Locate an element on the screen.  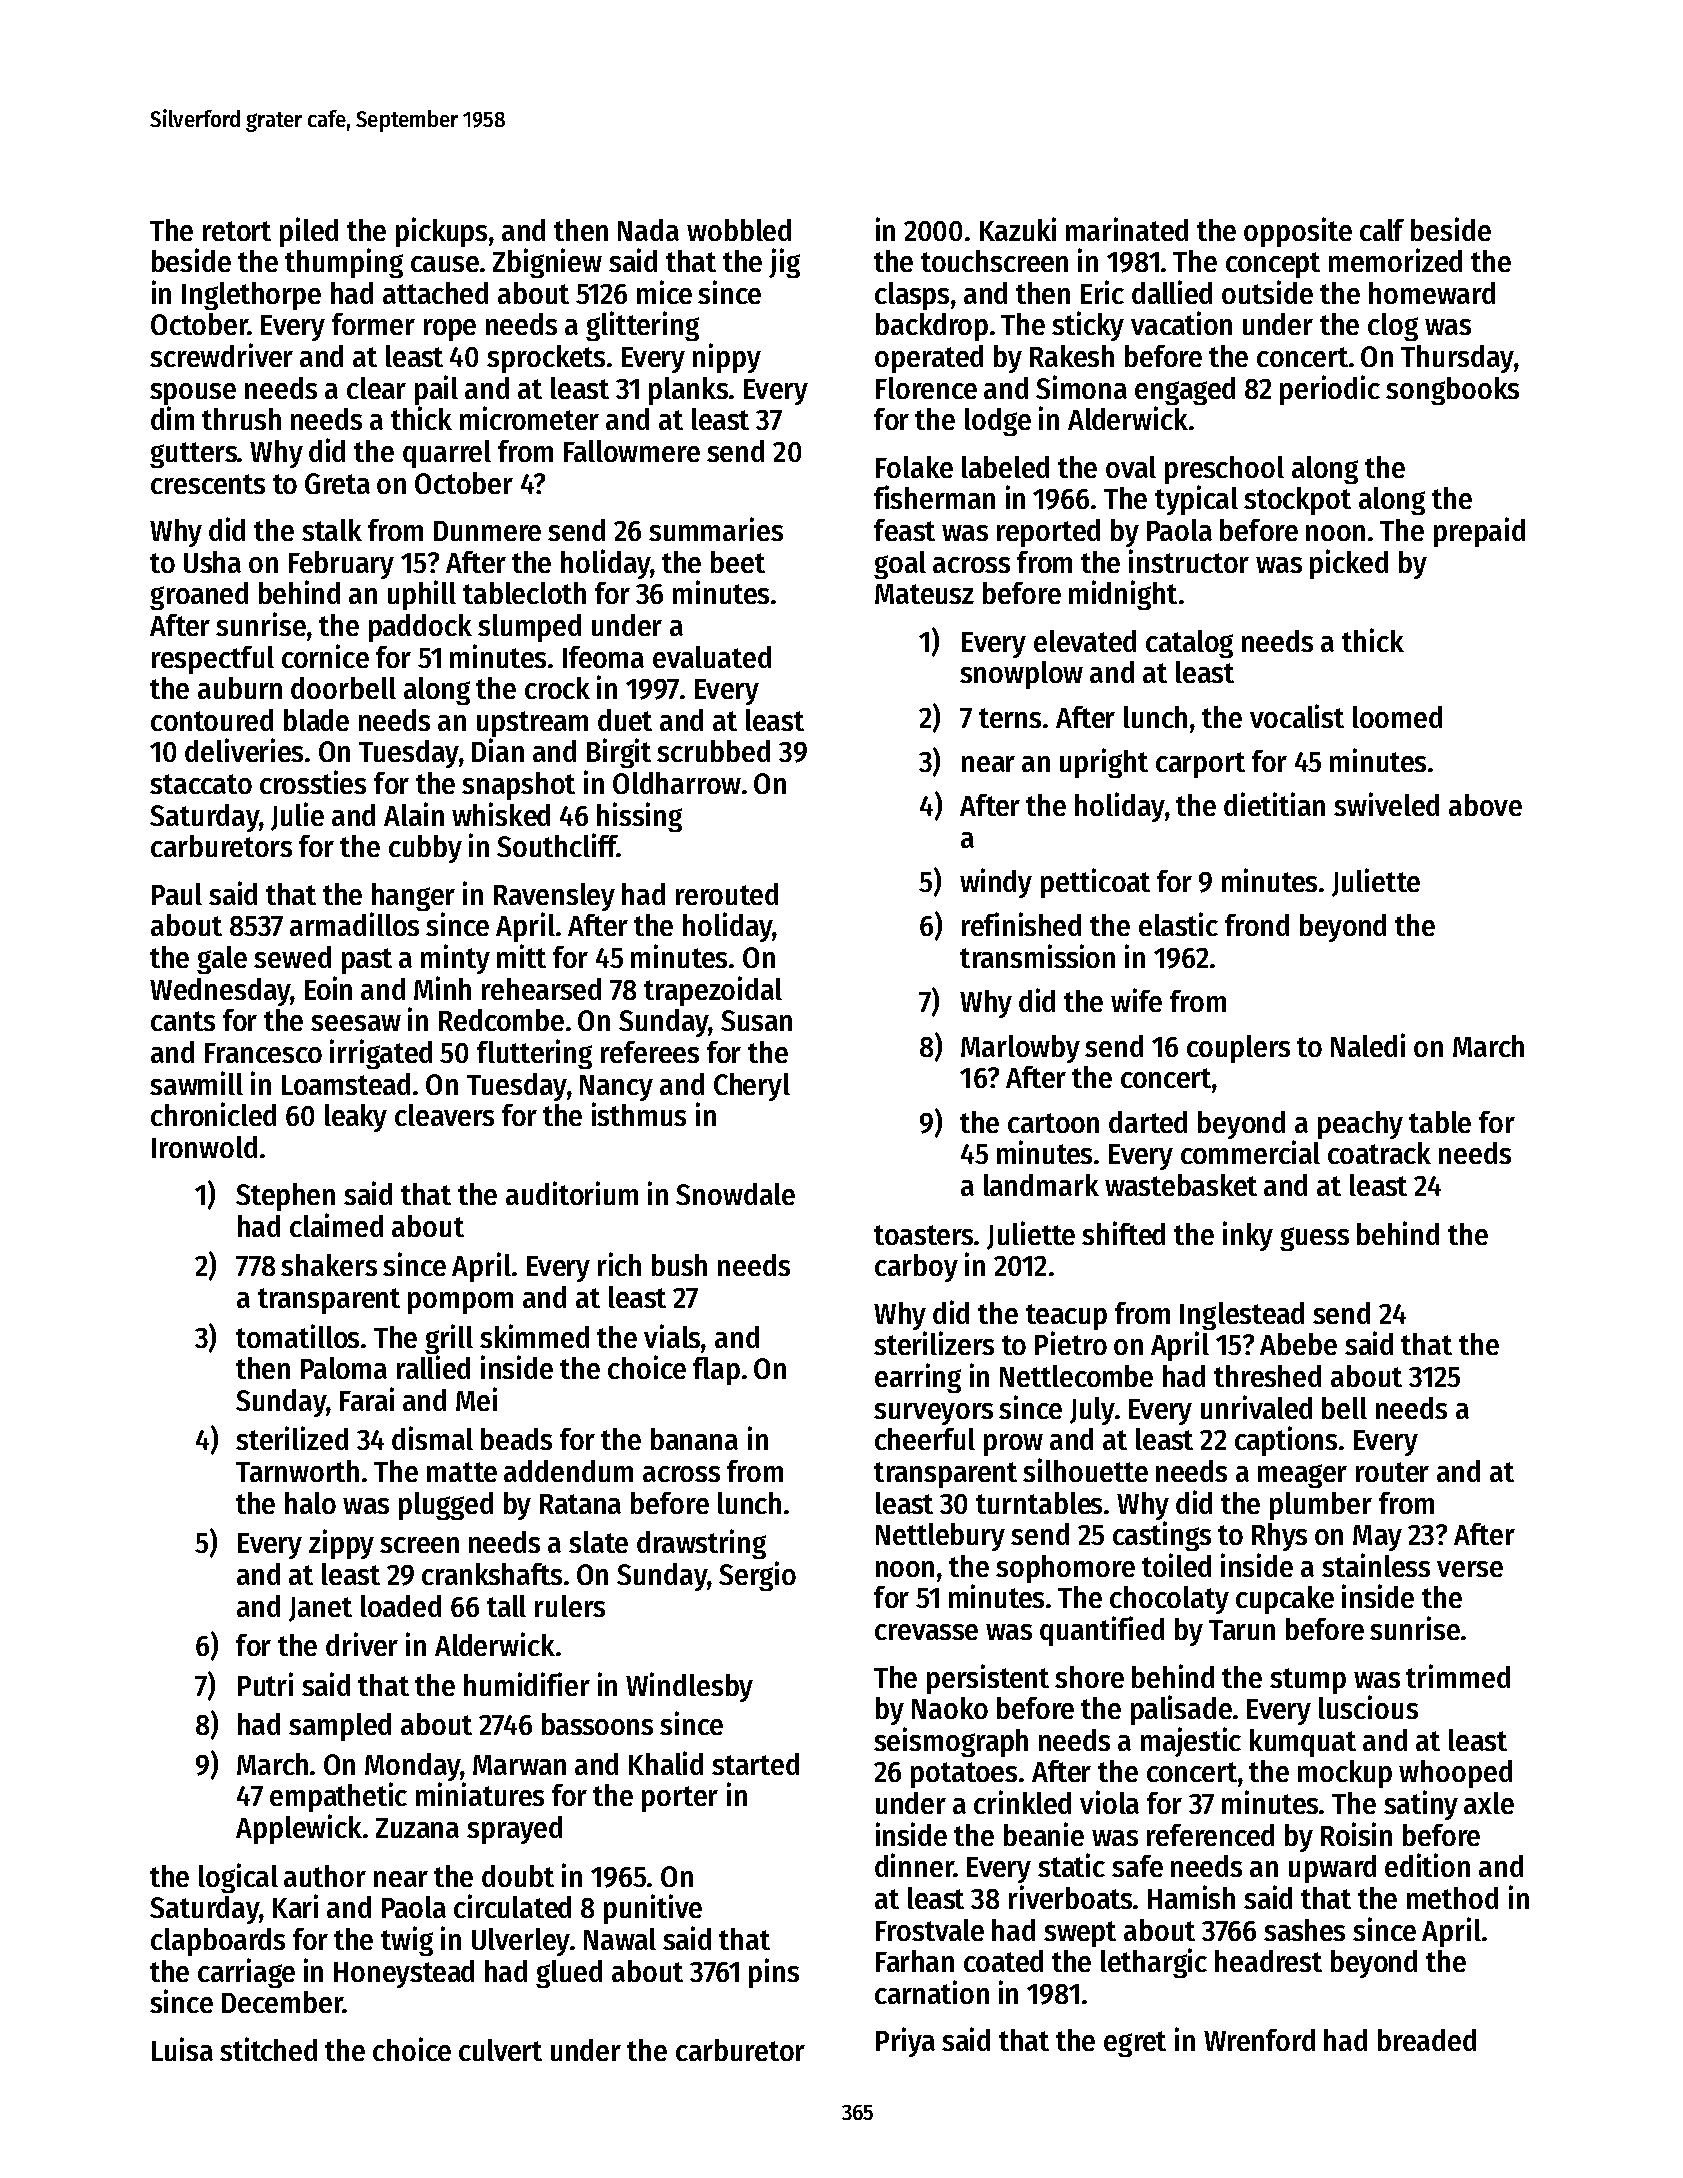
Luisa is located at coordinates (182, 2049).
